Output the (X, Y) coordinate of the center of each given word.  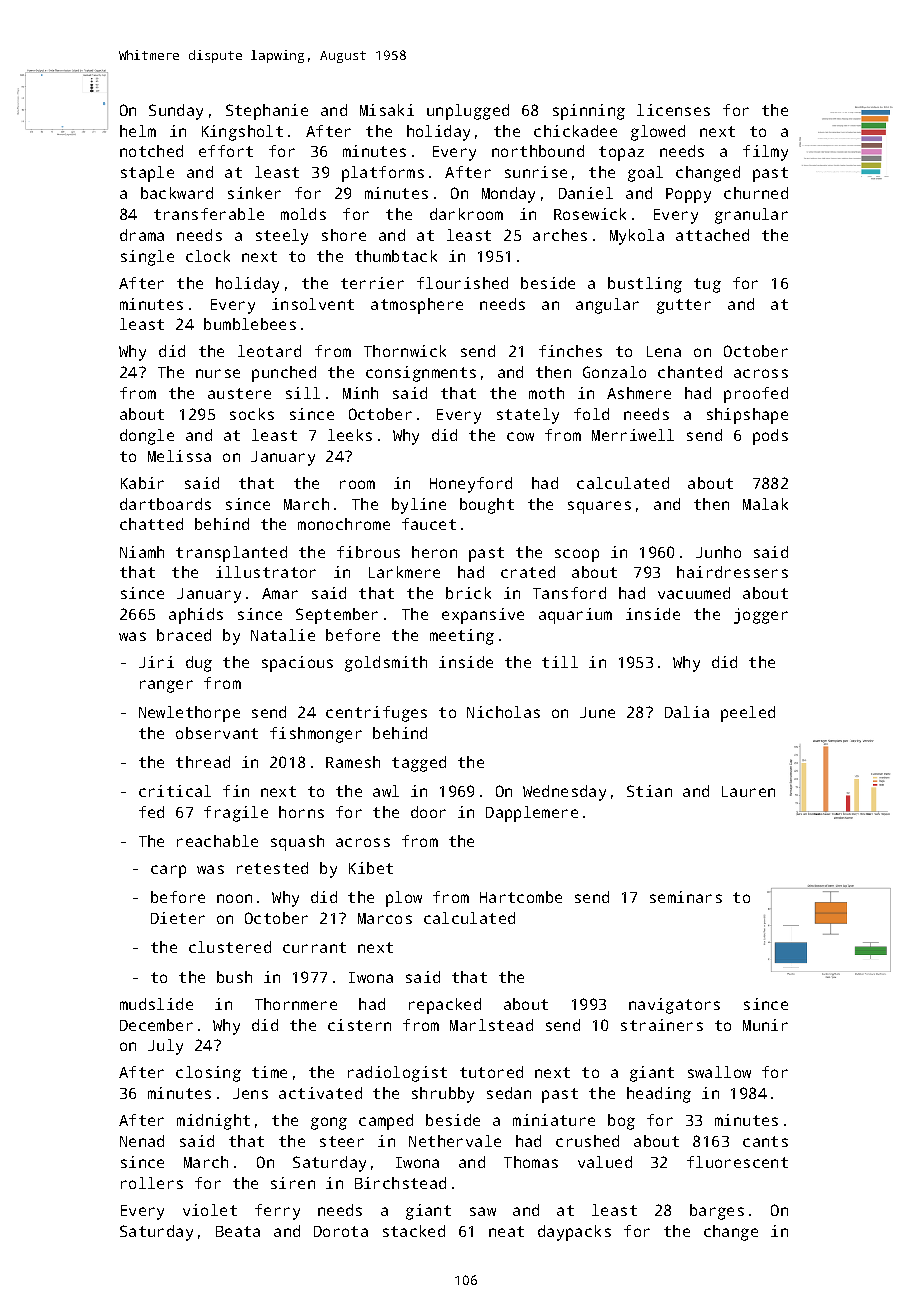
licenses (673, 110)
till (560, 662)
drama (142, 235)
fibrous (368, 552)
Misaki (387, 110)
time (269, 1072)
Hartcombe (521, 897)
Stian (649, 791)
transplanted (231, 554)
